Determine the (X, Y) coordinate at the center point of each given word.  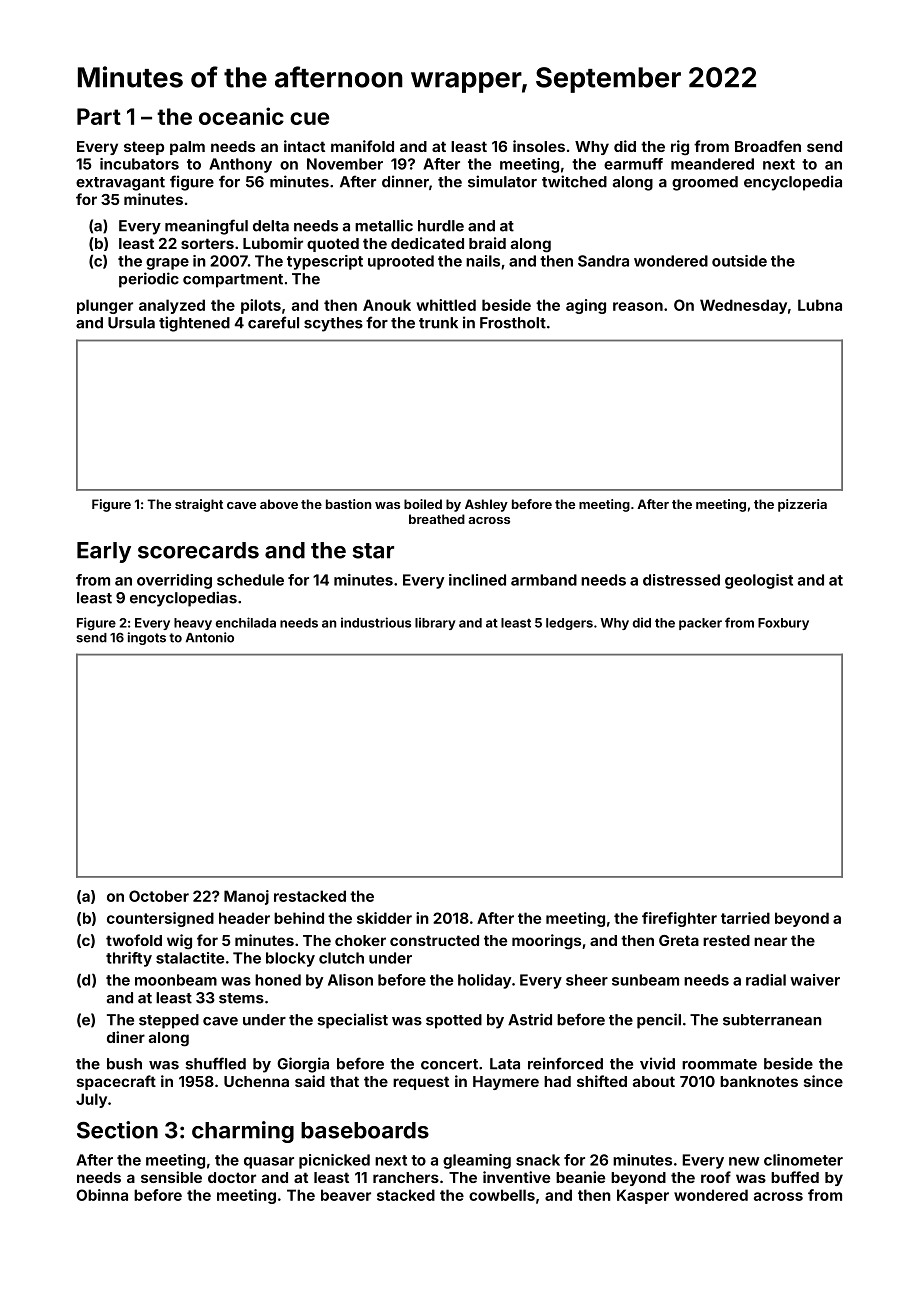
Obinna (102, 1195)
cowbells (502, 1195)
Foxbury (783, 624)
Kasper (643, 1196)
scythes (333, 324)
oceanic (241, 116)
